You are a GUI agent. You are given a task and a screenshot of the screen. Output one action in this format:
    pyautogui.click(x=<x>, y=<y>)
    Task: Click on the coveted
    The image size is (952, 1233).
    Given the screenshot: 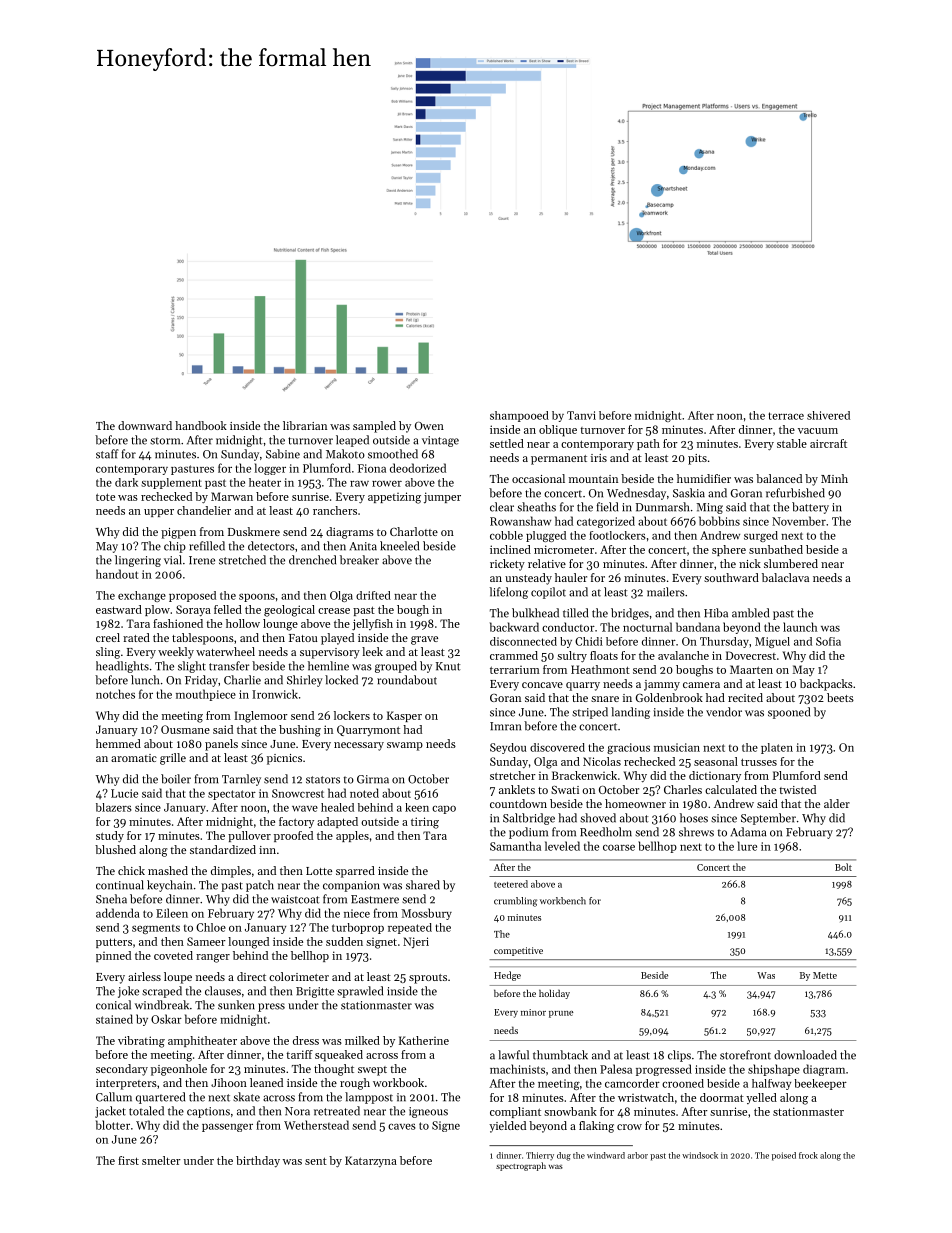 What is the action you would take?
    pyautogui.click(x=173, y=955)
